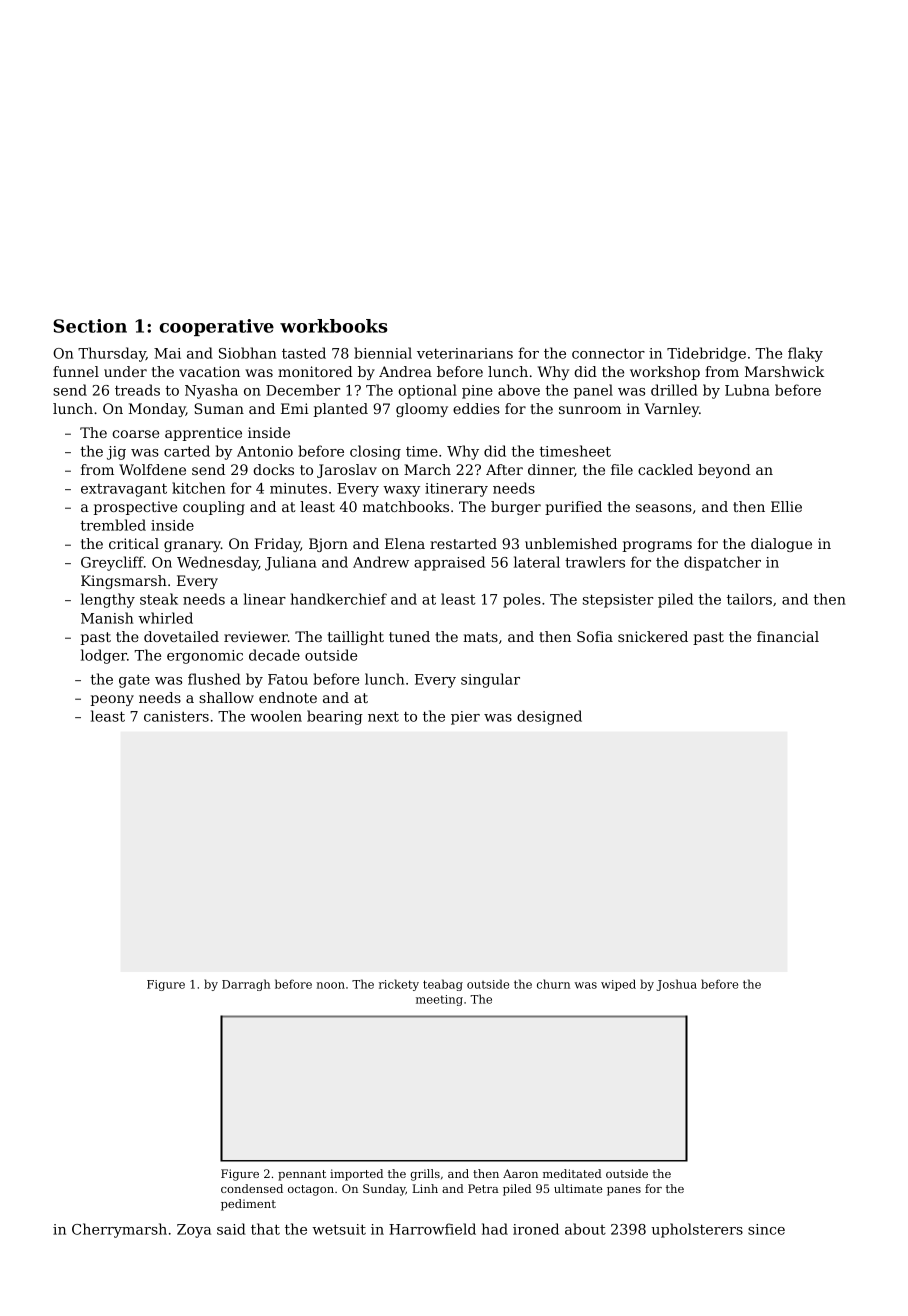 This page has height=1316, width=908. I want to click on restarted, so click(463, 543).
